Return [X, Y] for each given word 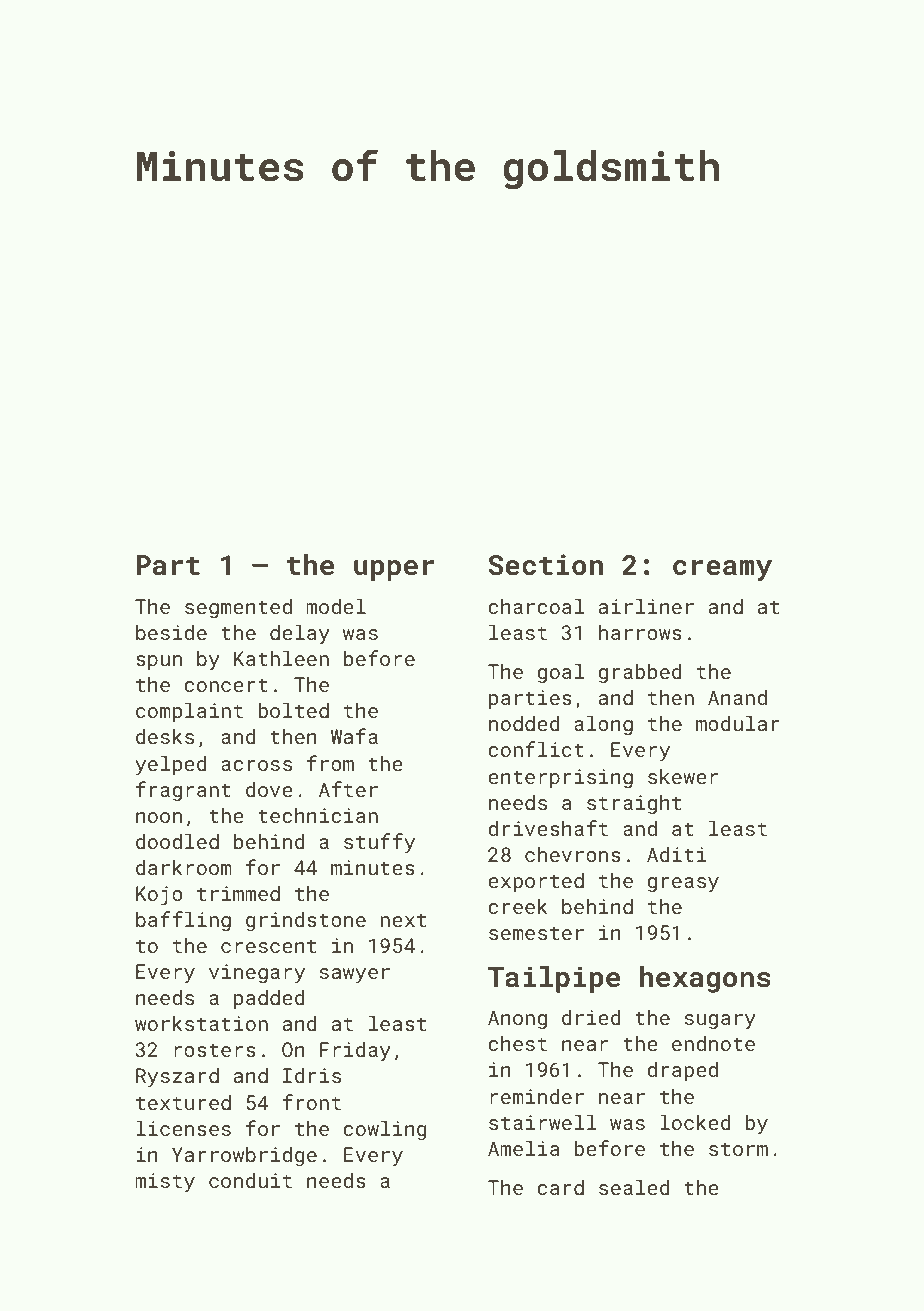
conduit [250, 1180]
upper [394, 570]
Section [545, 565]
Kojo [159, 896]
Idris [312, 1075]
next [403, 920]
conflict [536, 749]
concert [226, 685]
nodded [524, 723]
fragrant [183, 791]
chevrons [573, 854]
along [603, 725]
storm [738, 1149]
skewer [683, 776]
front [312, 1102]
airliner [646, 606]
